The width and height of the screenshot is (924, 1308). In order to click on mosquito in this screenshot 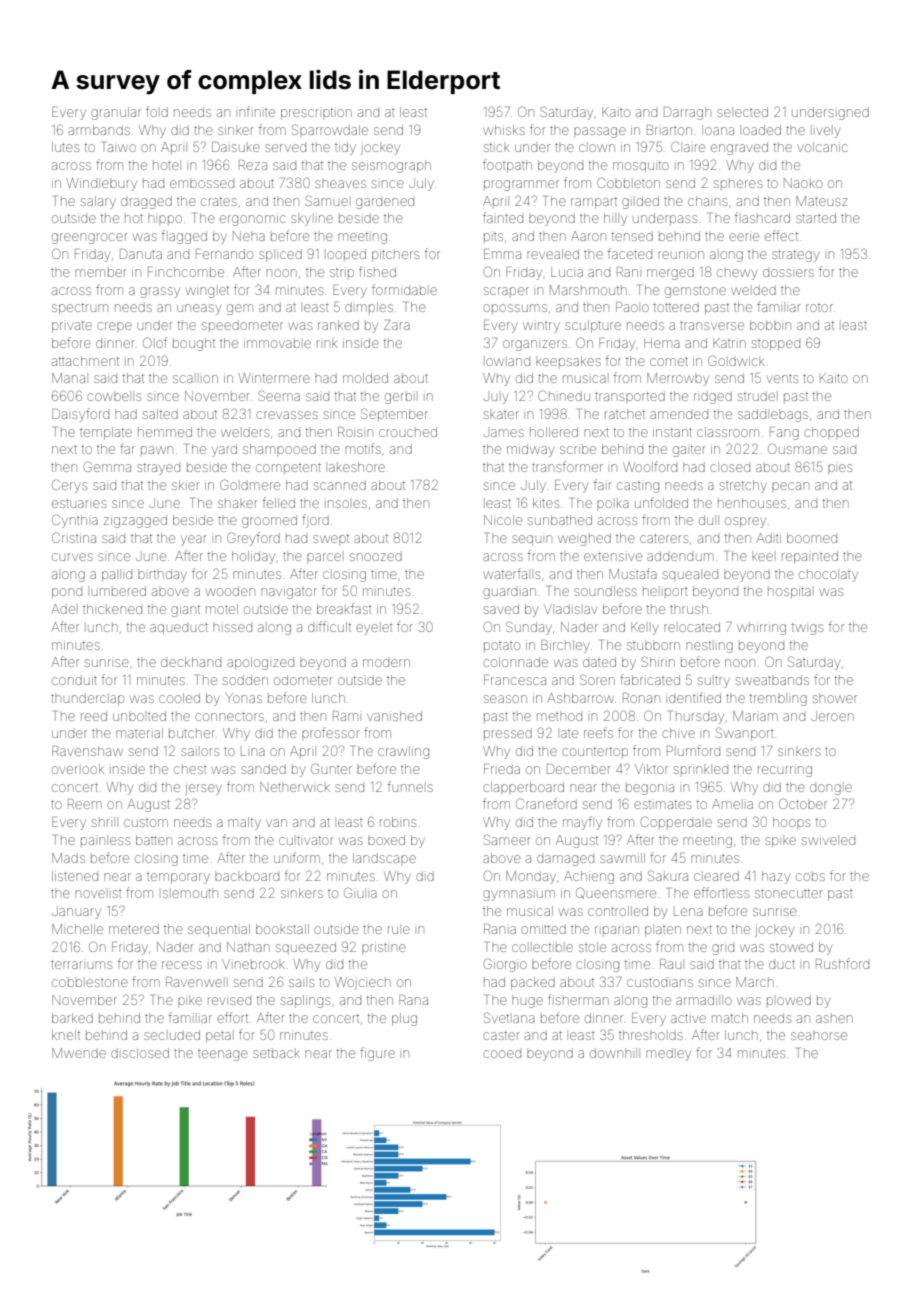, I will do `click(641, 167)`.
